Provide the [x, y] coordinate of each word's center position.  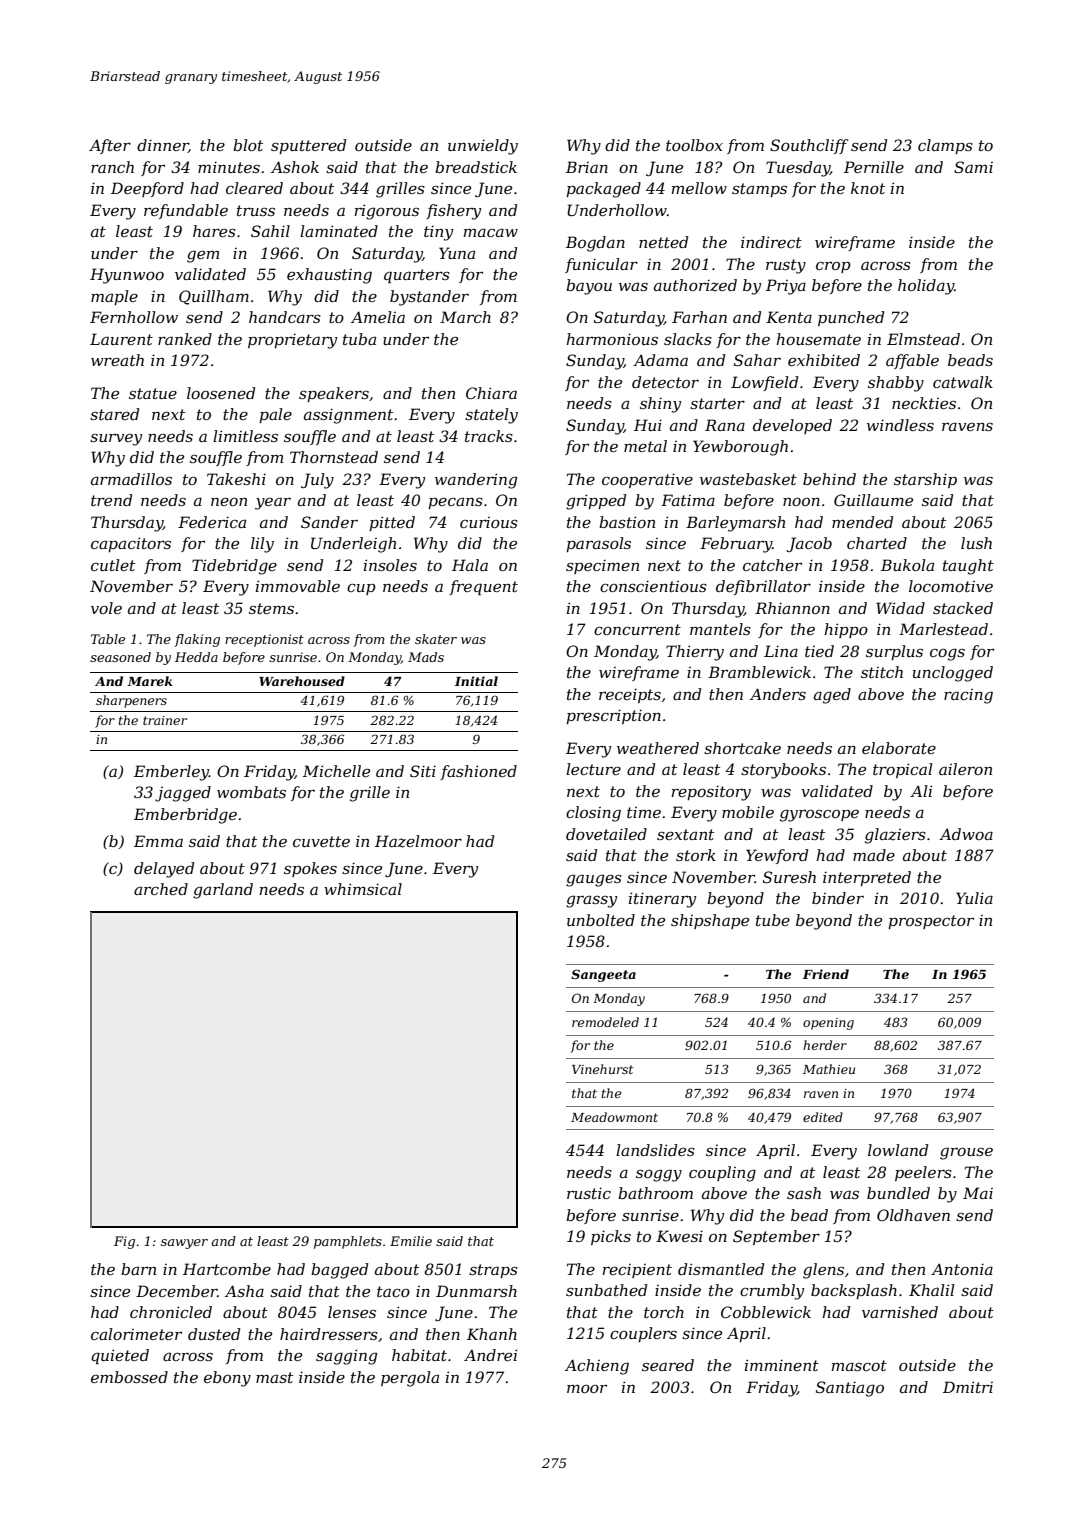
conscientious [653, 586]
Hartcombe [227, 1269]
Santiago [850, 1389]
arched [161, 889]
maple [114, 297]
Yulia [974, 898]
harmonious [612, 339]
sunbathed [606, 1290]
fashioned [478, 772]
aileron [965, 769]
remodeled [605, 1022]
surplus [894, 652]
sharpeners [131, 701]
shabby [896, 384]
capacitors [131, 544]
